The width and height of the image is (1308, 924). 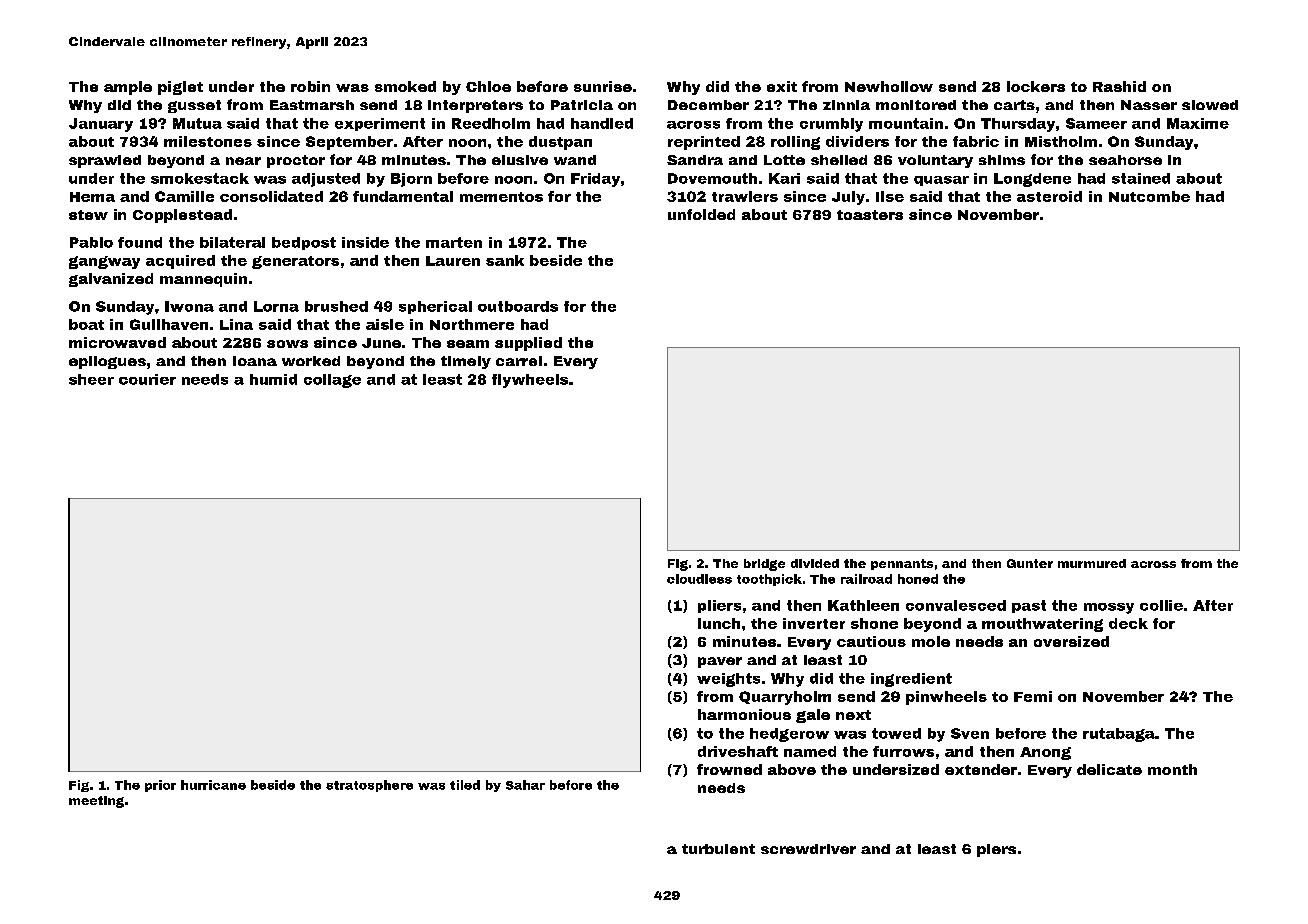 I want to click on Femi, so click(x=1033, y=696).
